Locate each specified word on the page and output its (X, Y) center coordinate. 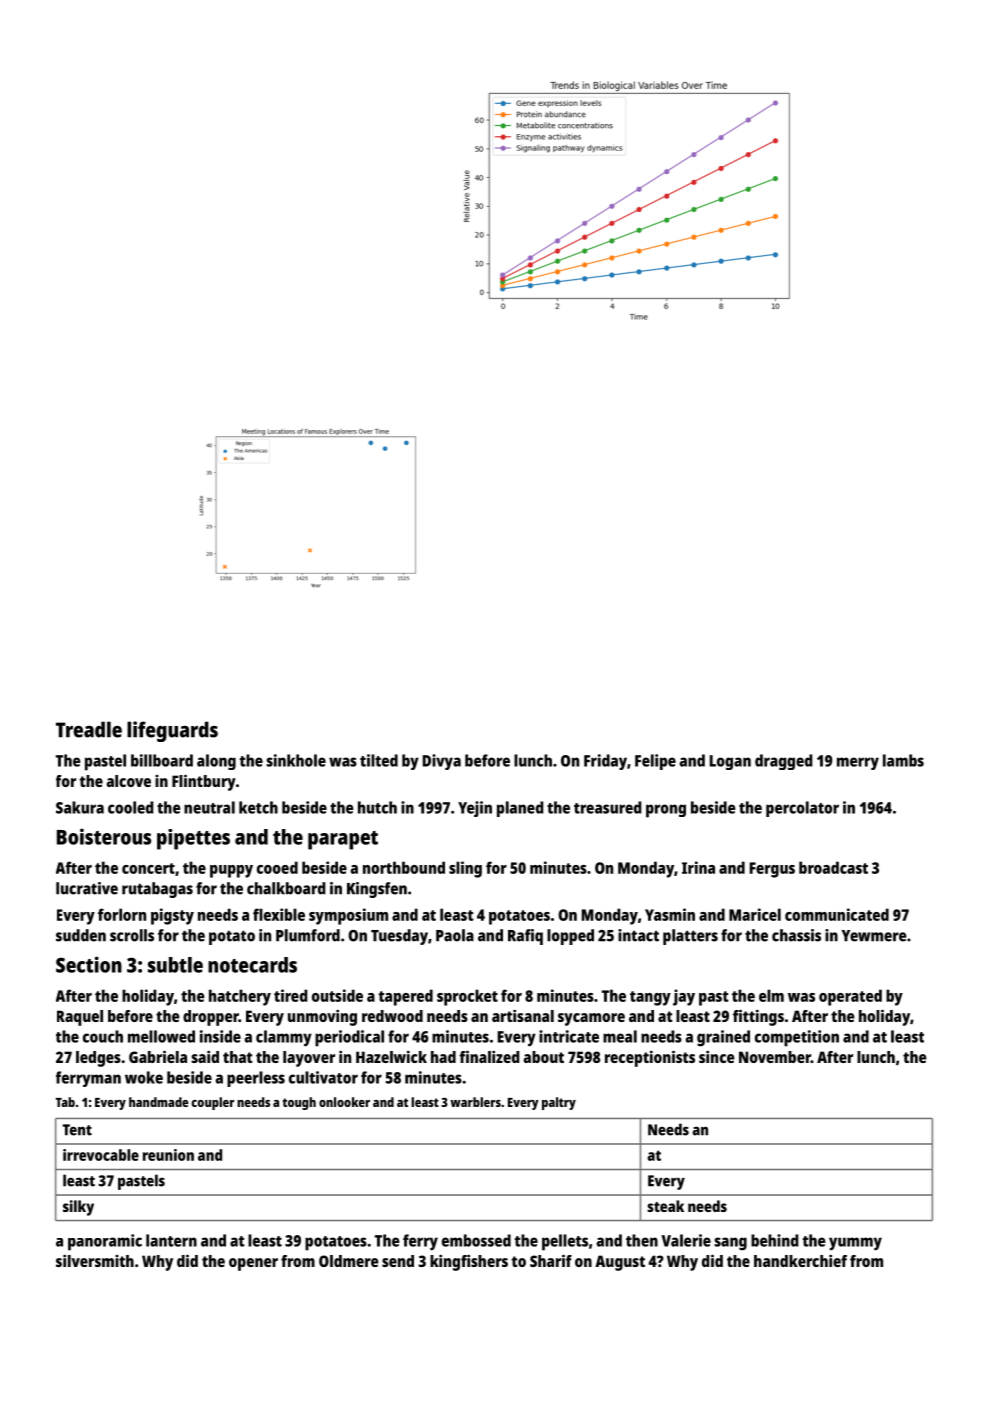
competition (797, 1038)
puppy (231, 871)
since (717, 1056)
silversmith (95, 1260)
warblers (475, 1102)
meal (620, 1036)
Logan (730, 762)
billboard (162, 760)
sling (465, 869)
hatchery (240, 997)
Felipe (655, 762)
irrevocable (101, 1155)
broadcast (833, 867)
